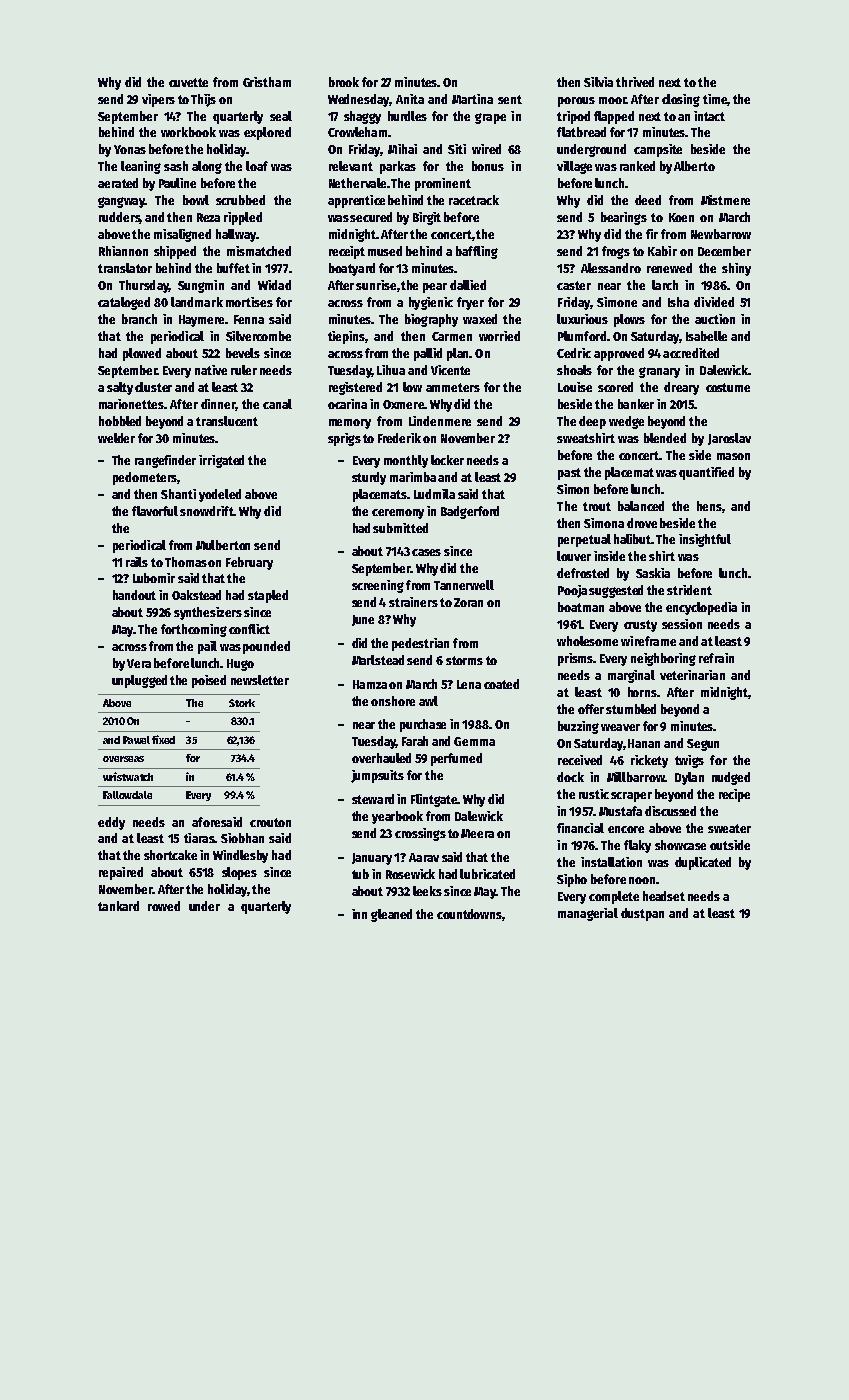 The image size is (849, 1400). What do you see at coordinates (118, 906) in the screenshot?
I see `tankard` at bounding box center [118, 906].
